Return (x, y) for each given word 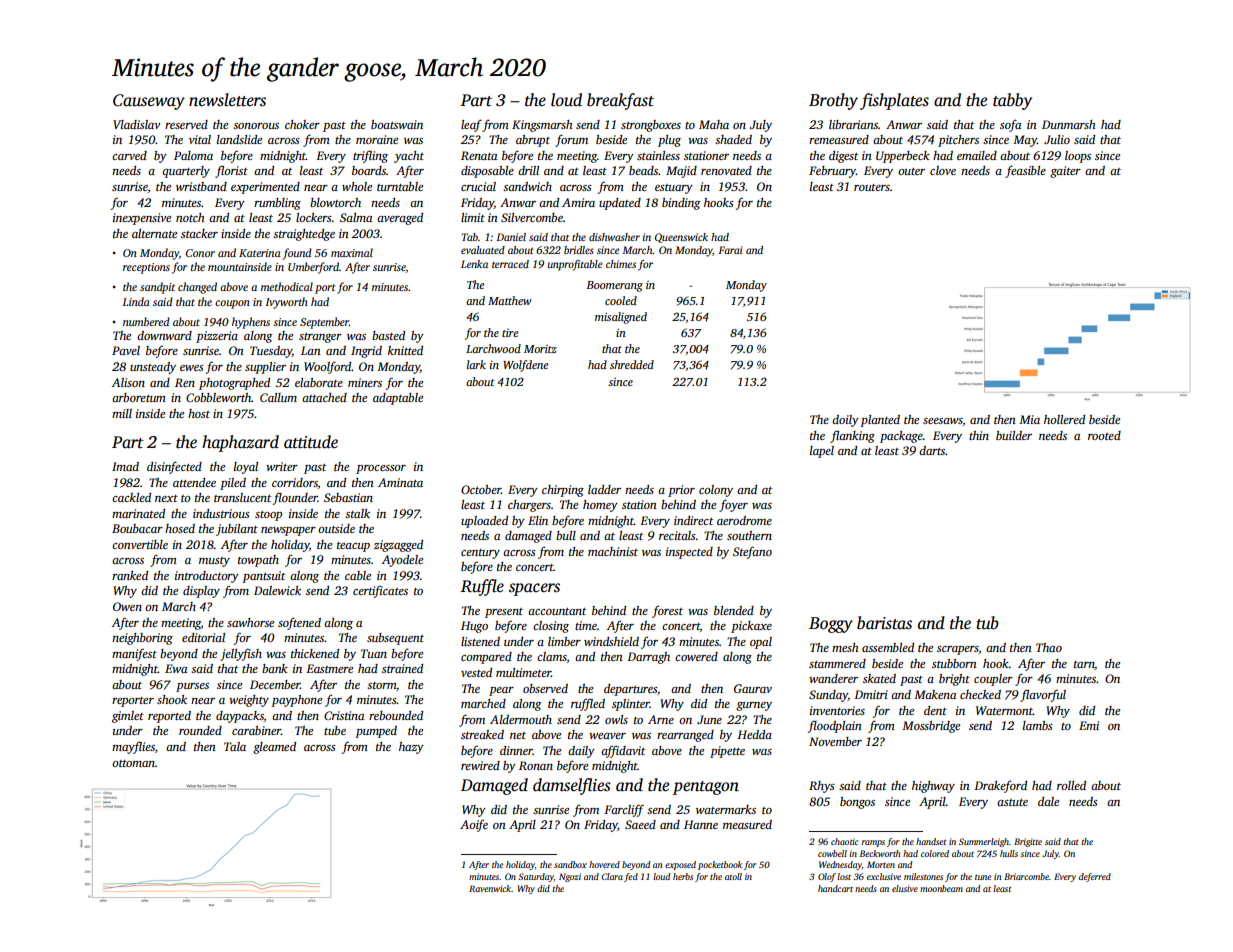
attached (324, 397)
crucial (478, 186)
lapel (822, 452)
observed (545, 688)
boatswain (397, 124)
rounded (200, 730)
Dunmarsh (1069, 124)
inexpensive (142, 219)
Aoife (474, 826)
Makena (935, 694)
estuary (674, 189)
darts (932, 450)
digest (843, 157)
